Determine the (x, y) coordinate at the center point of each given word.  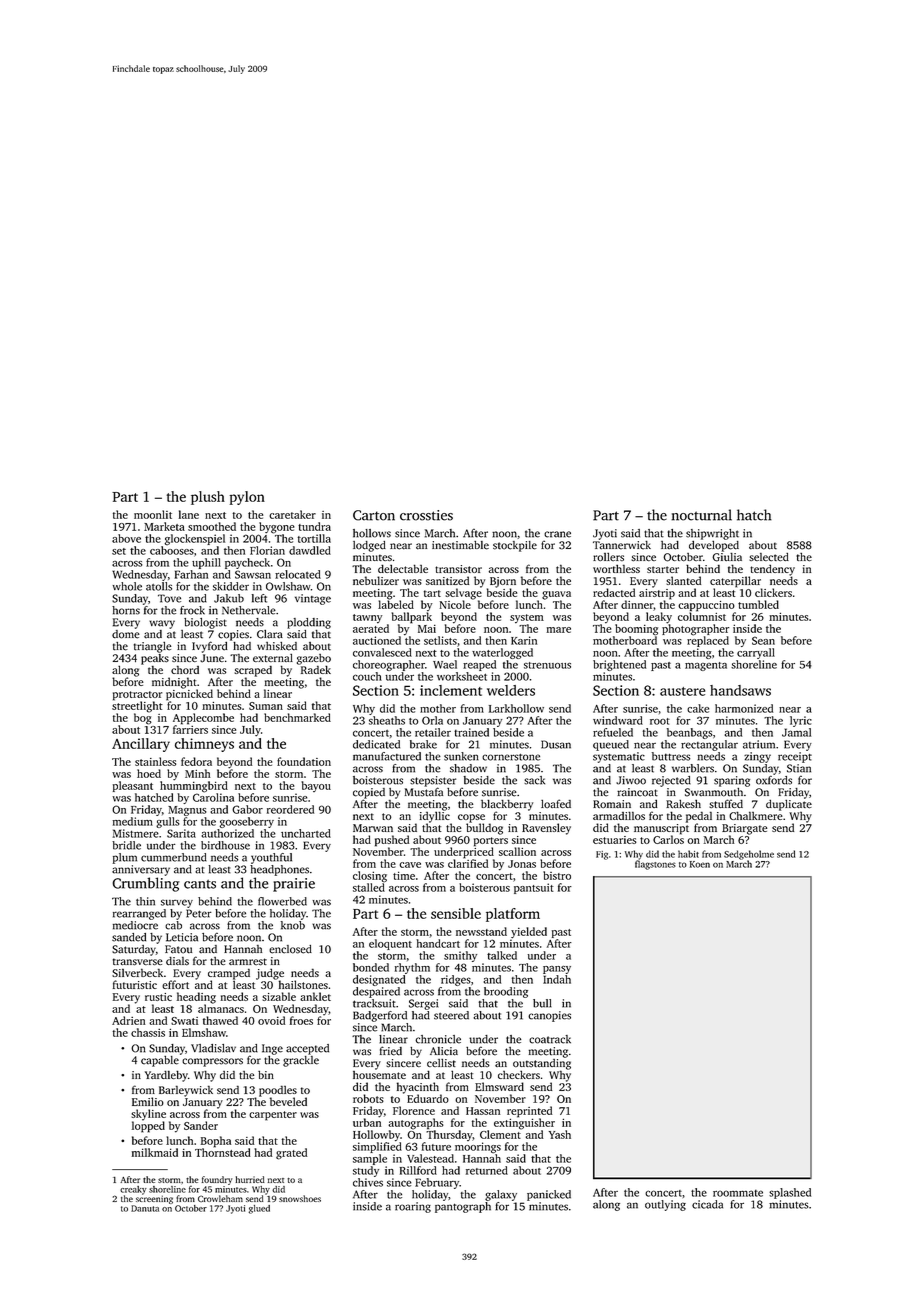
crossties (426, 515)
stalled (369, 887)
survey (177, 903)
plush (208, 498)
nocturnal (701, 515)
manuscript (661, 829)
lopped (148, 1127)
